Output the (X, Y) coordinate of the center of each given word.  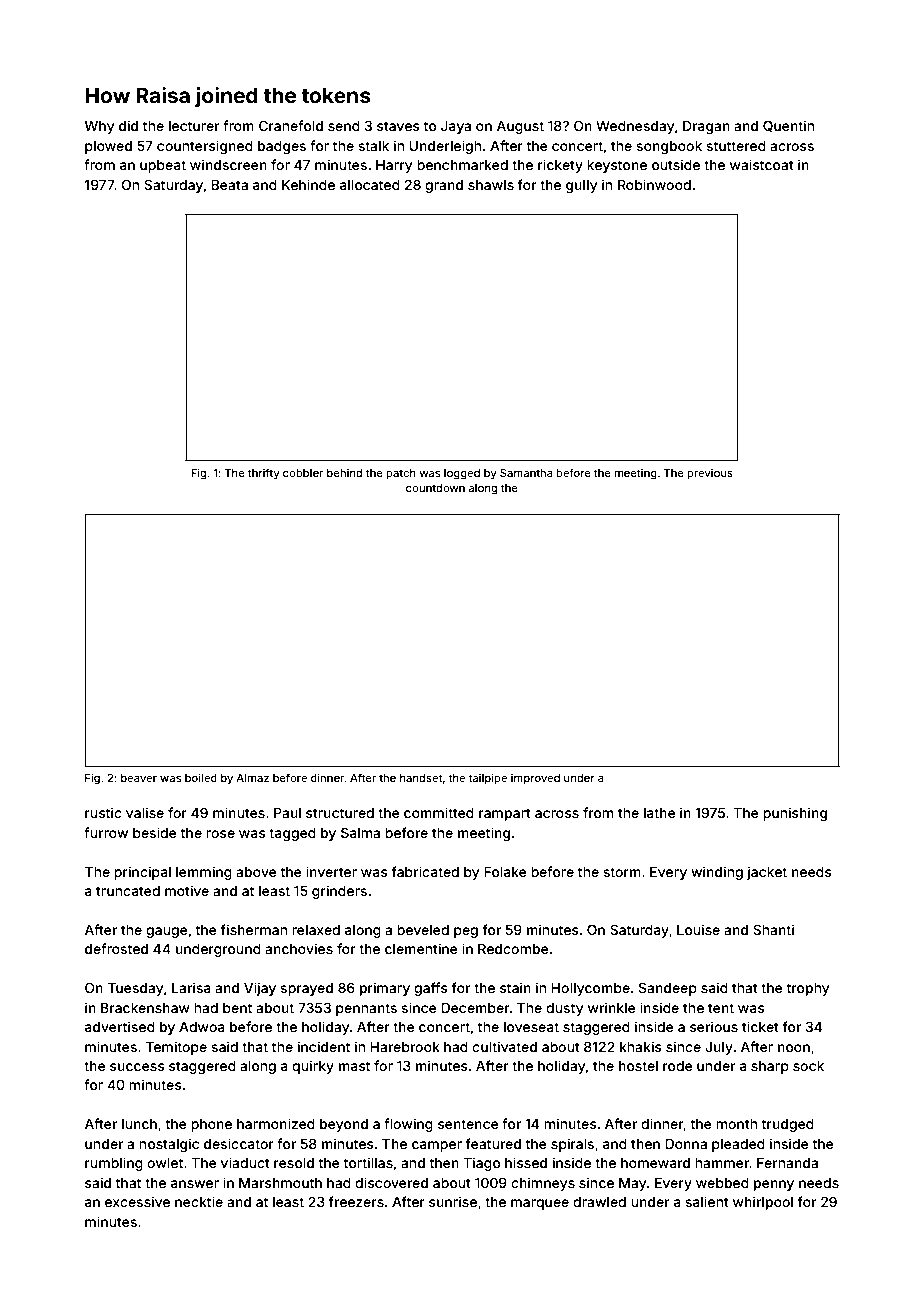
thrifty (263, 474)
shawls (491, 185)
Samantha (526, 473)
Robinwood (654, 184)
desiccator (239, 1143)
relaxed (316, 930)
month (736, 1124)
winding (717, 873)
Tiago (481, 1164)
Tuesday (135, 989)
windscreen (228, 164)
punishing (795, 814)
